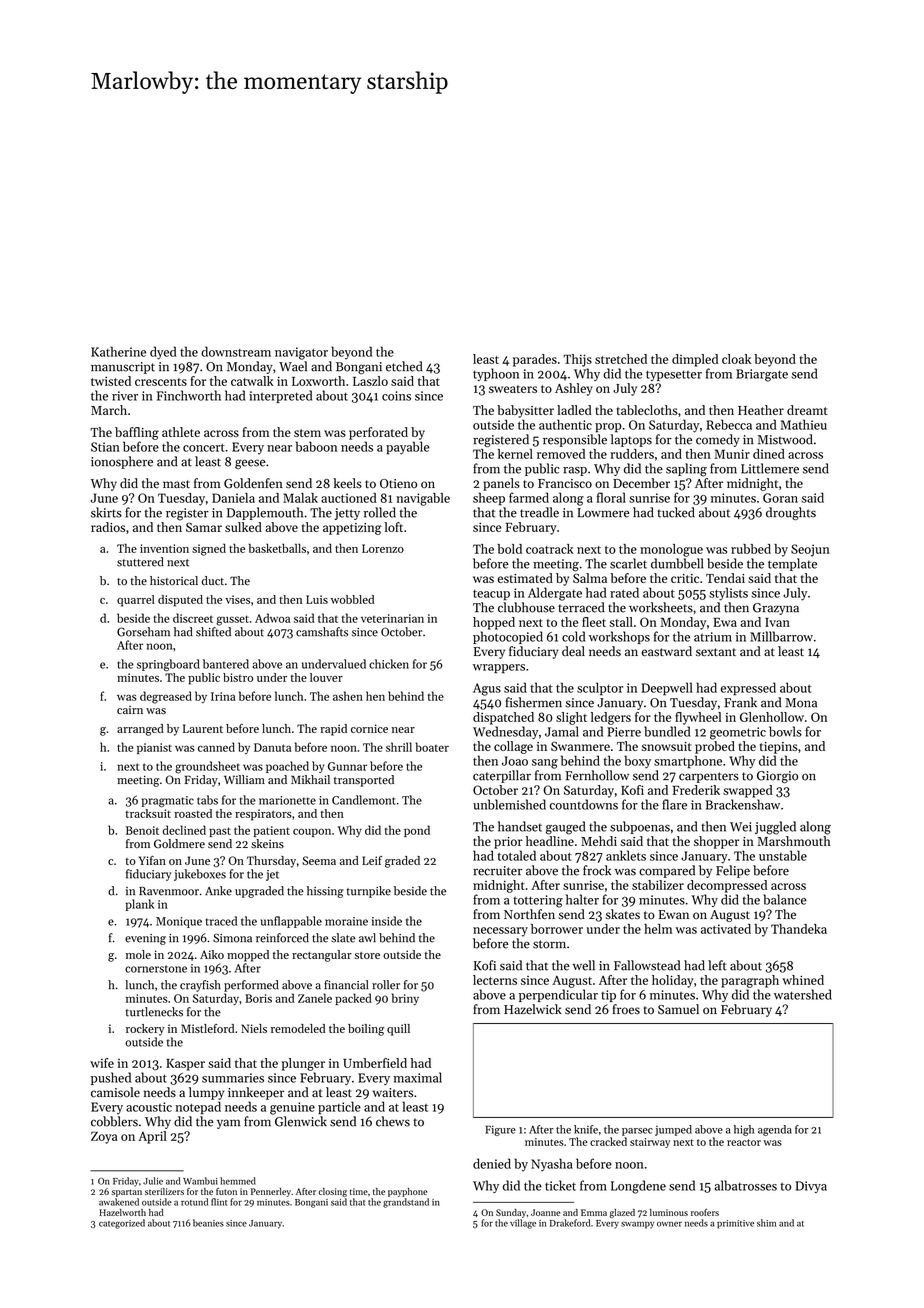 The height and width of the screenshot is (1308, 924). Describe the element at coordinates (118, 351) in the screenshot. I see `Katherine` at that location.
